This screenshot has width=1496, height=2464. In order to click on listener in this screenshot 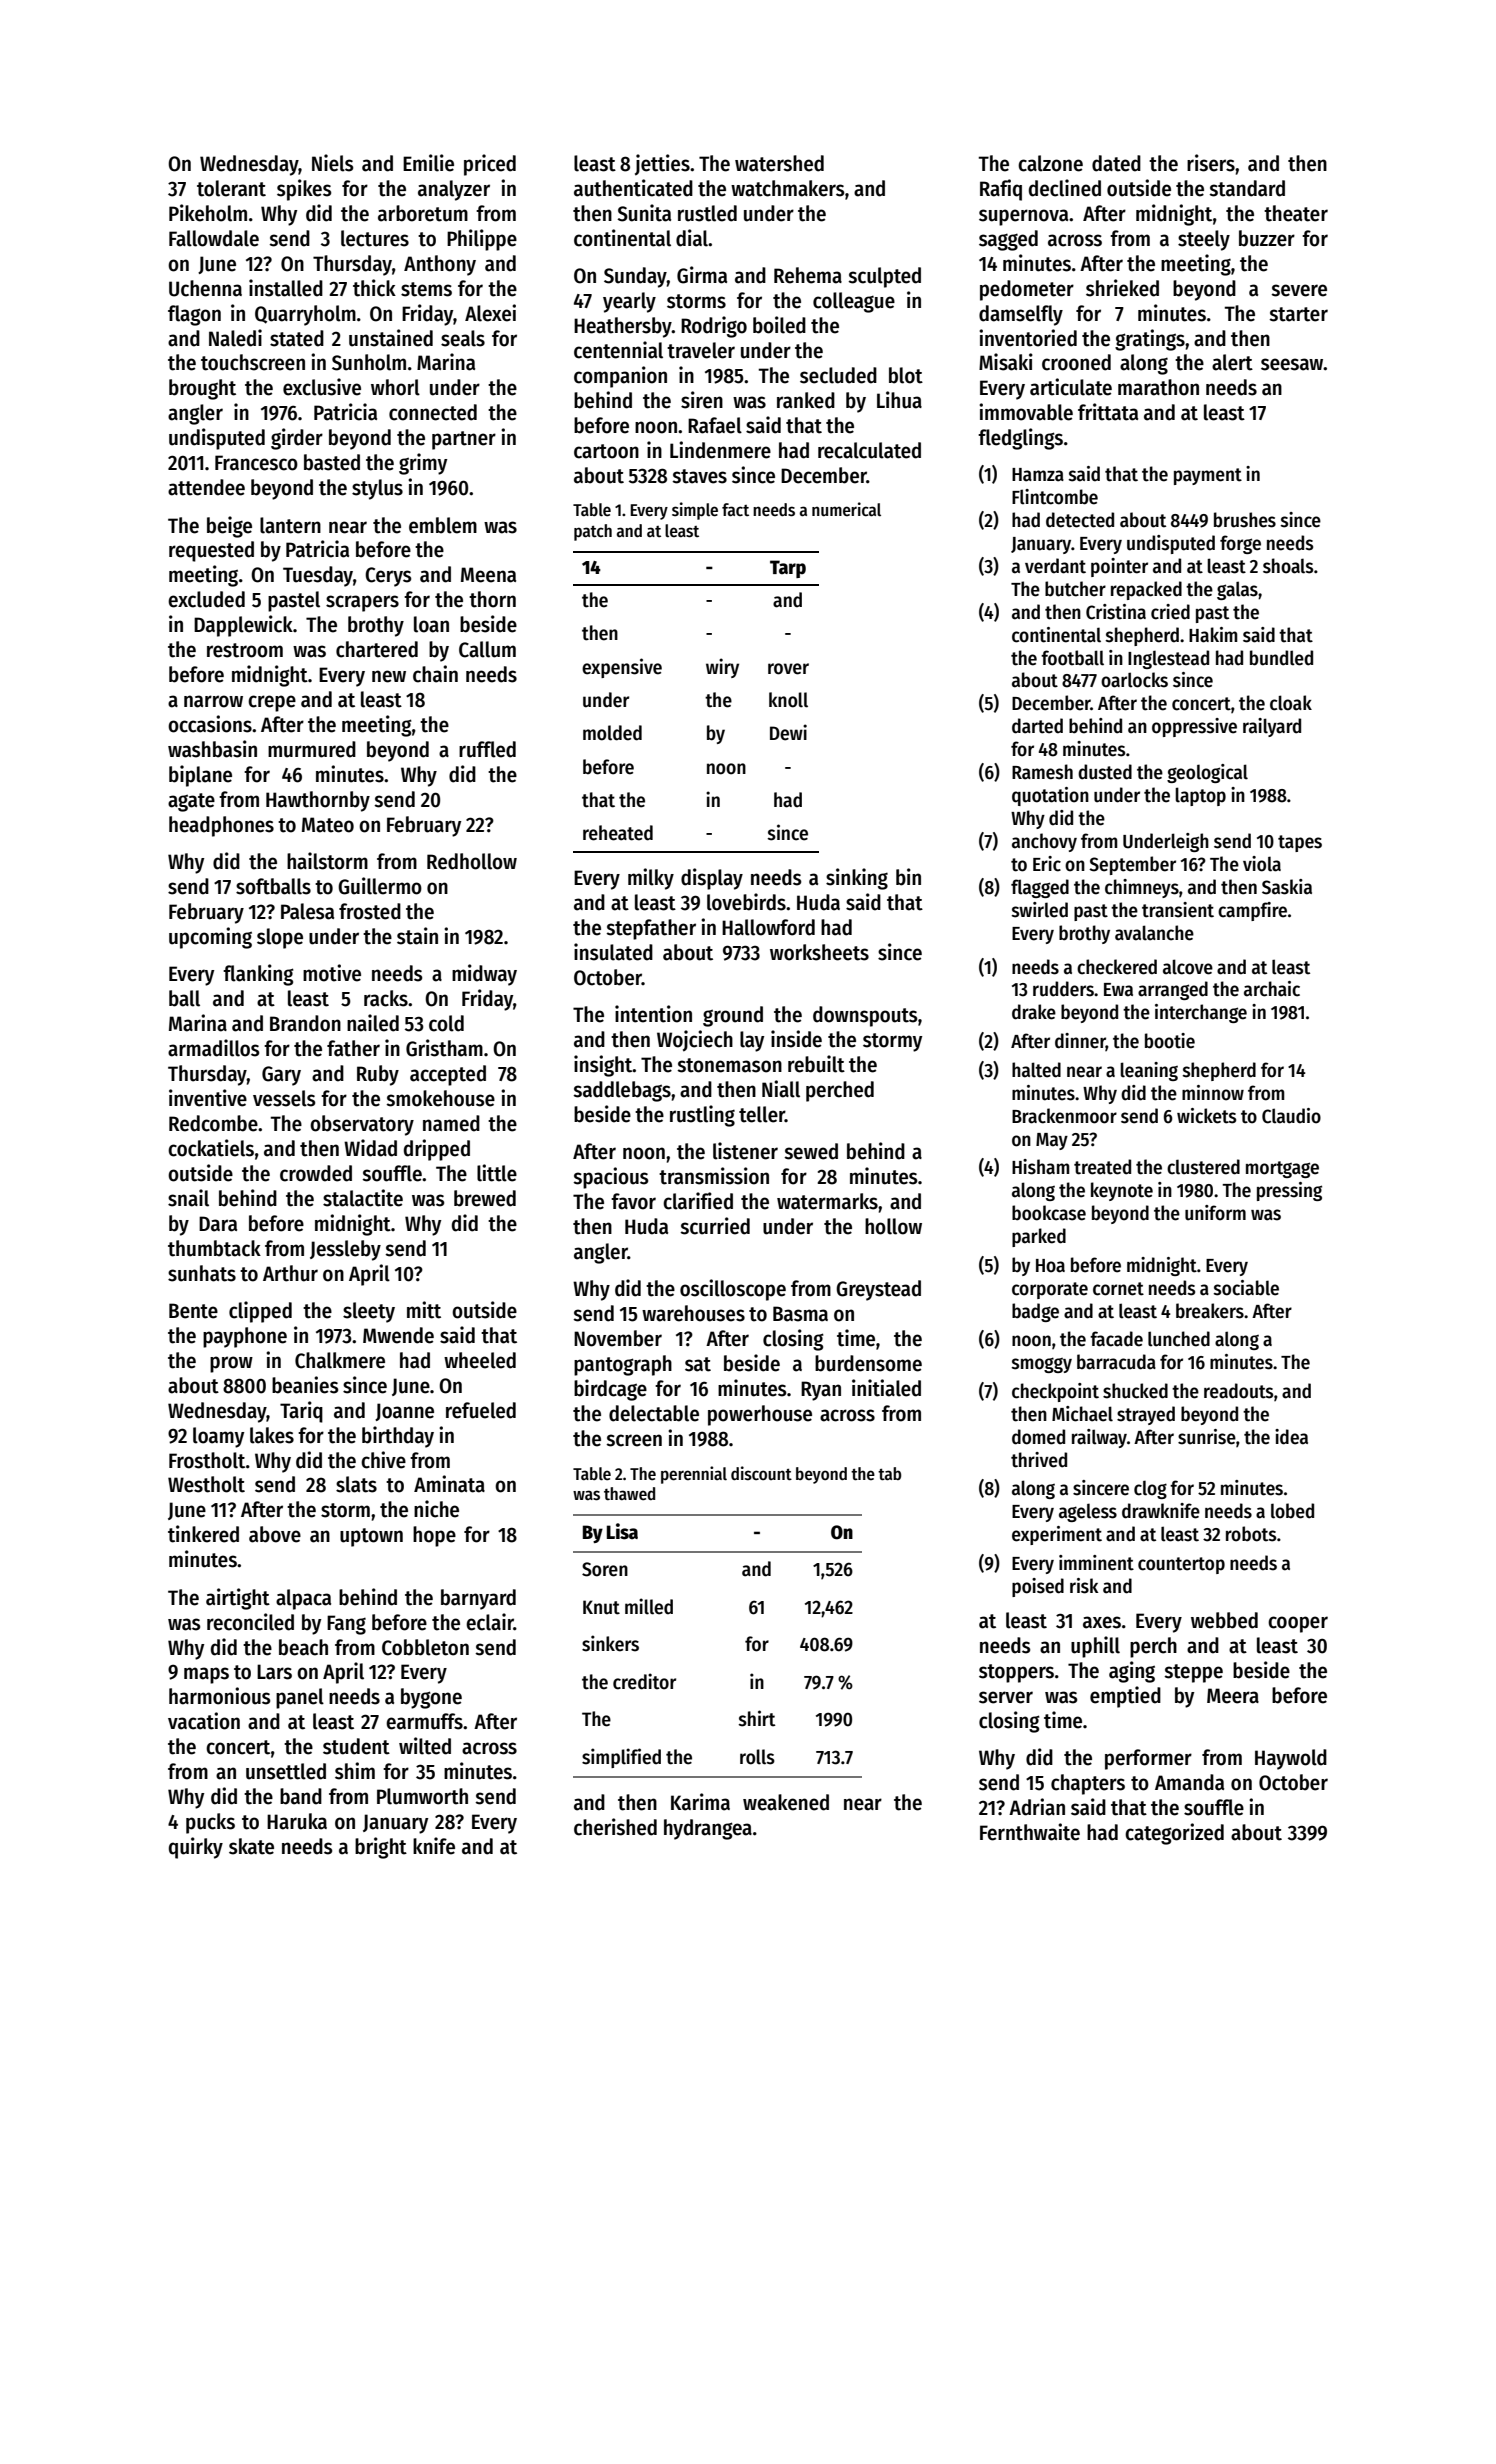, I will do `click(745, 1151)`.
